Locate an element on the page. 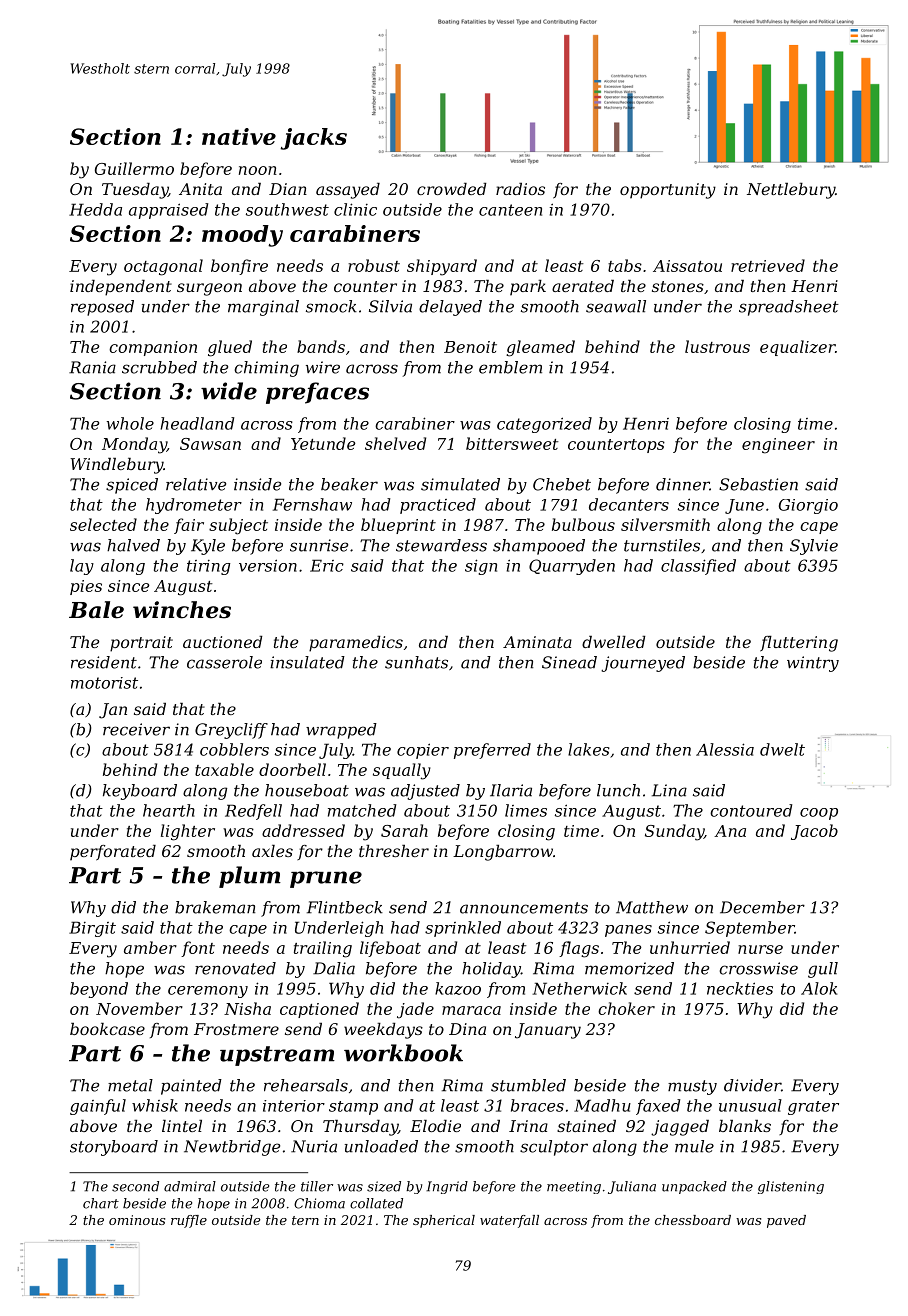 The image size is (908, 1316). ominous is located at coordinates (137, 1220).
